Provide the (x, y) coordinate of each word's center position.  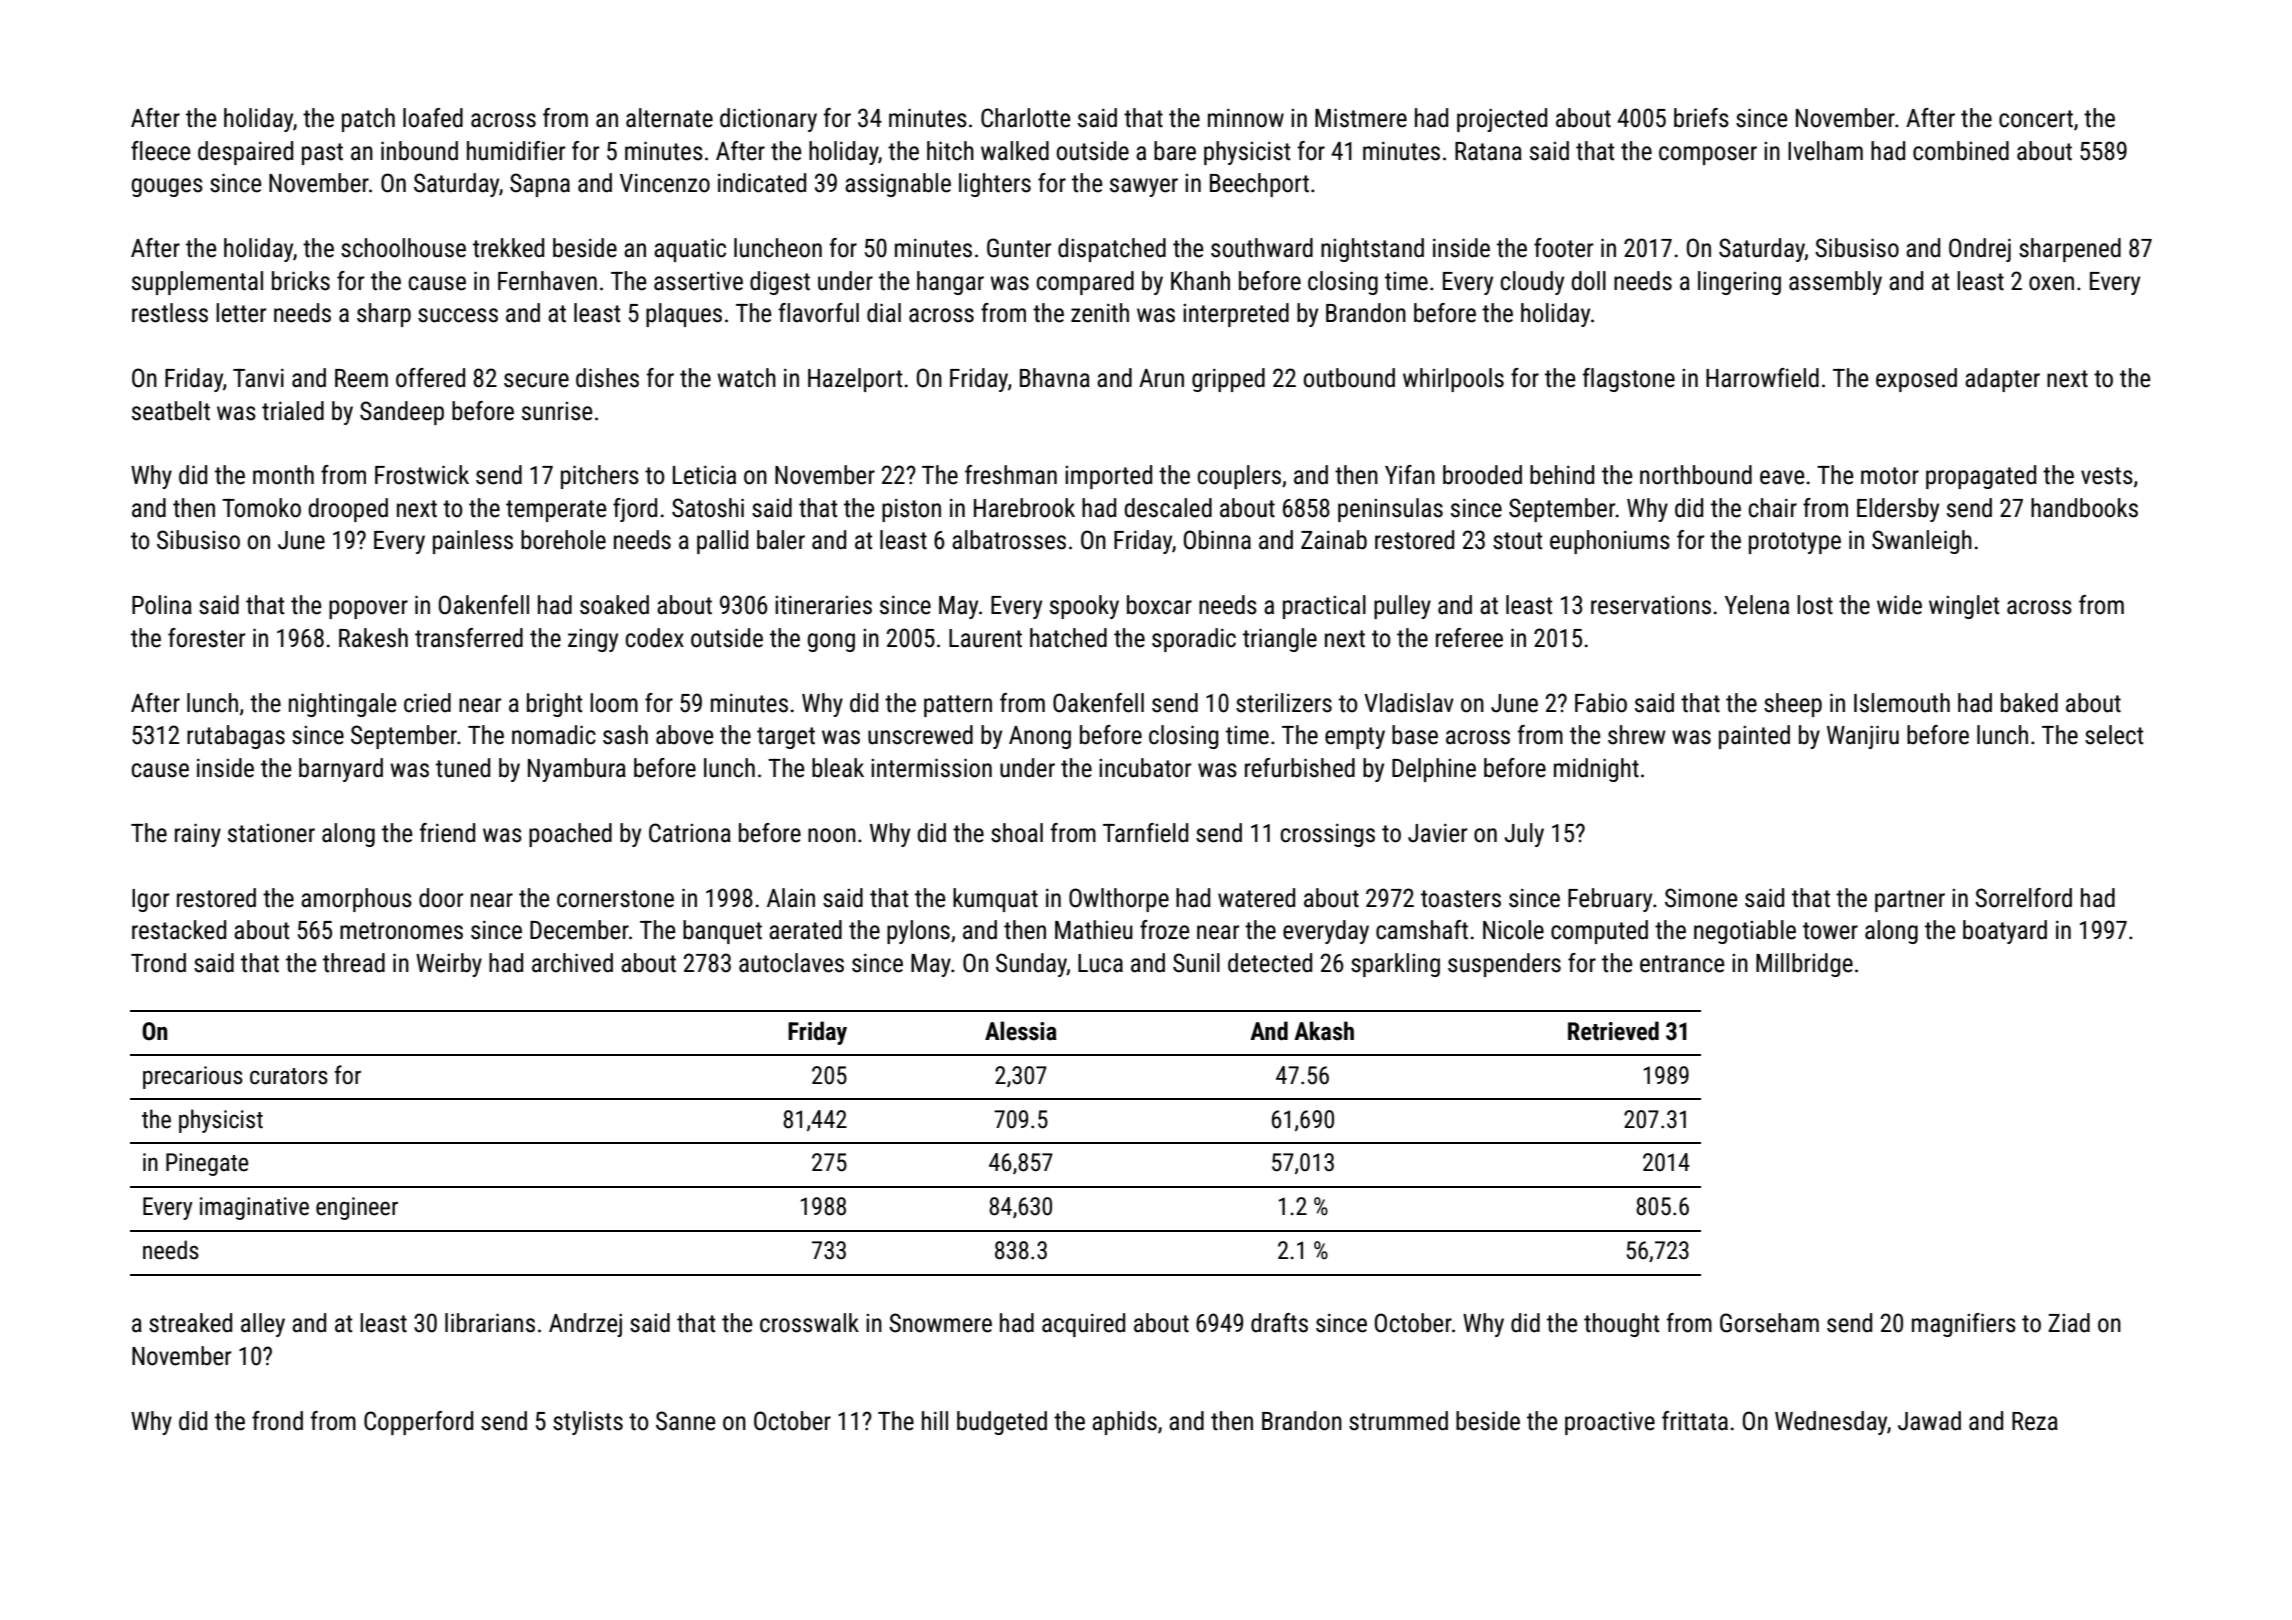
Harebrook (1024, 508)
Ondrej (1980, 250)
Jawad (1929, 1421)
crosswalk (809, 1323)
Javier (1437, 833)
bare (1175, 151)
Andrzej (585, 1325)
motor (1890, 476)
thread (354, 963)
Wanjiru (1863, 737)
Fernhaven (547, 281)
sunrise (557, 411)
